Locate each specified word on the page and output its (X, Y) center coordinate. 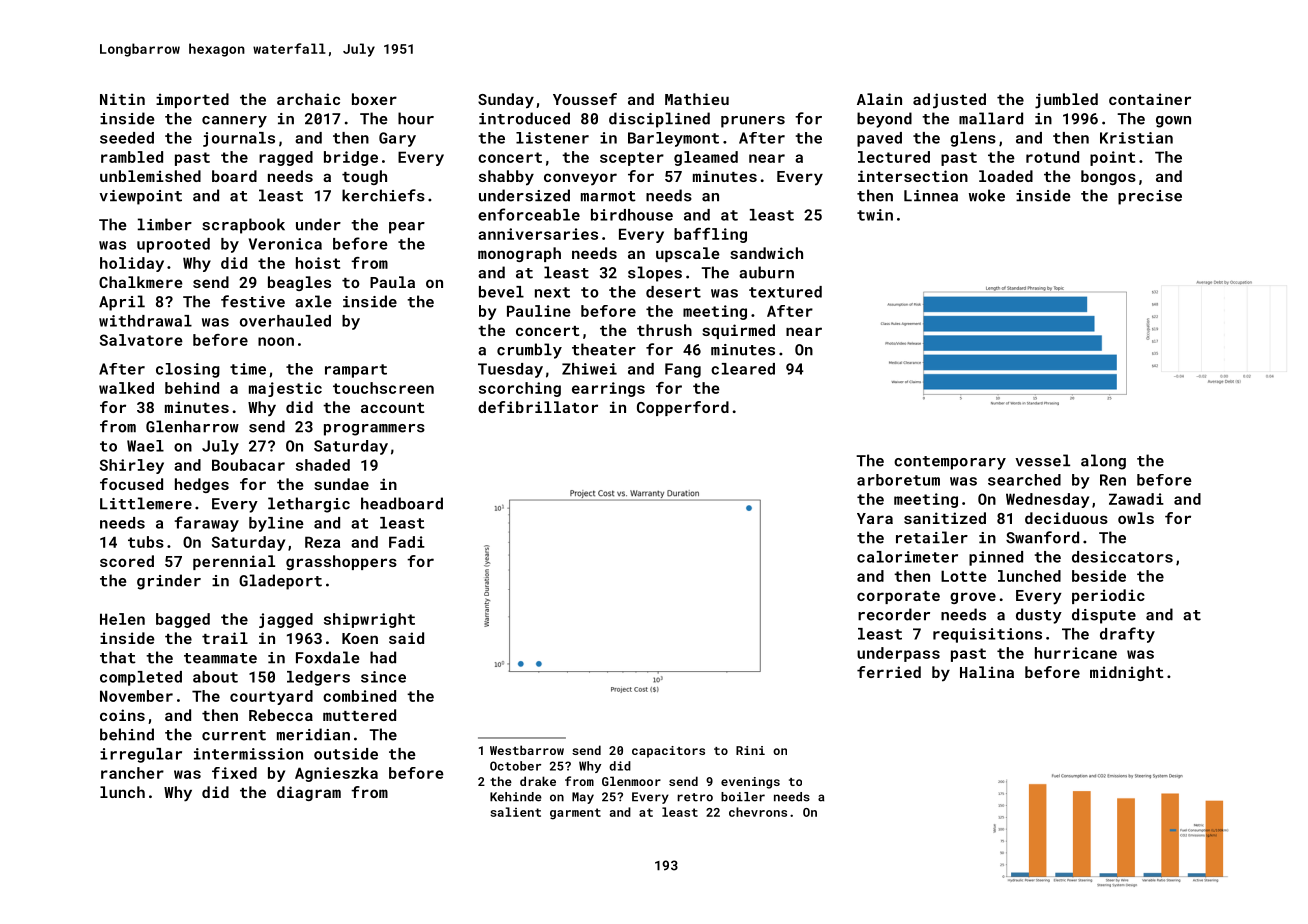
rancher (132, 773)
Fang (683, 370)
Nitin (122, 99)
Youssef (585, 99)
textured (785, 292)
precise (1150, 197)
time (248, 369)
